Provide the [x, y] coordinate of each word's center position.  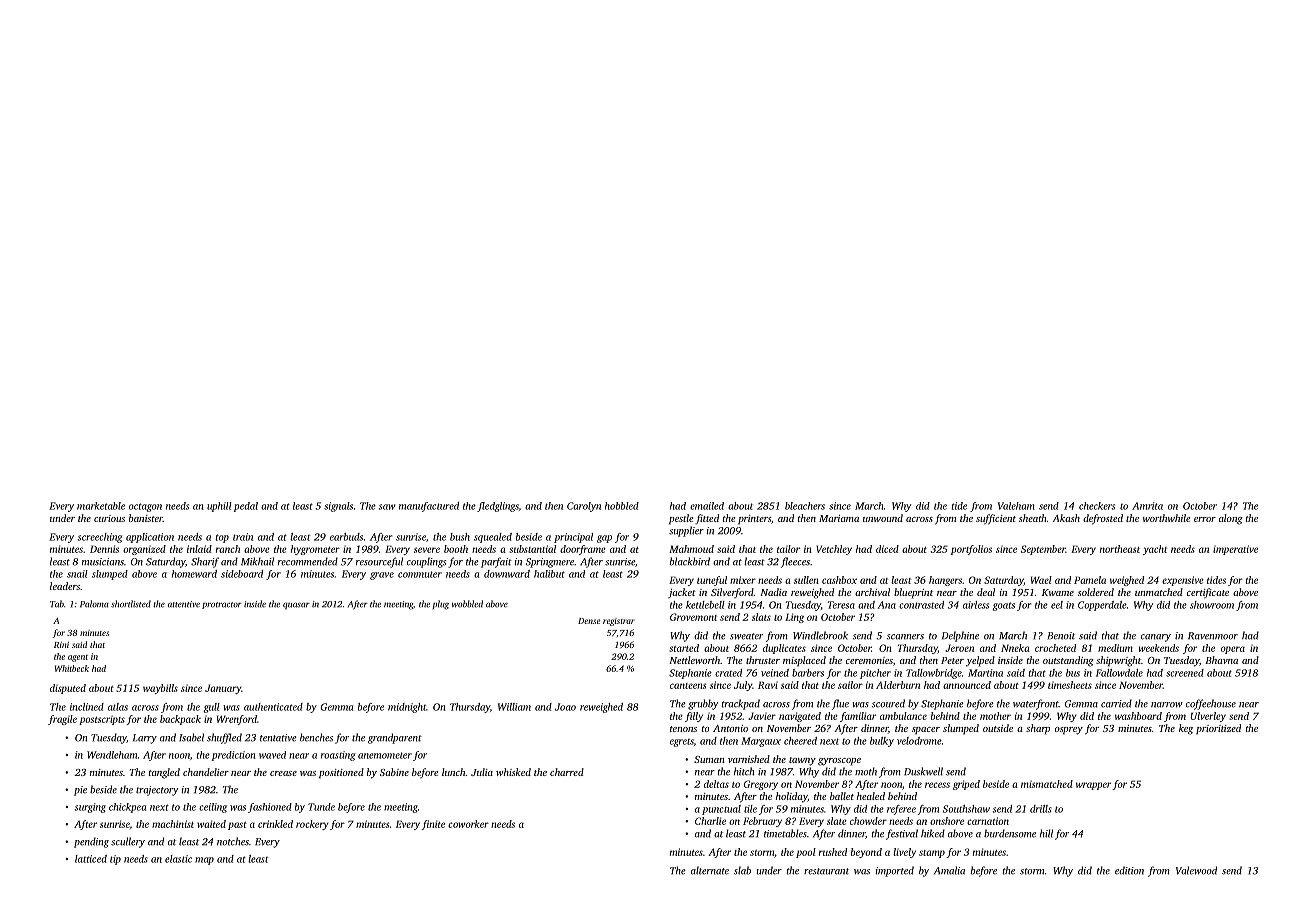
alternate [710, 870]
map [204, 861]
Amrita [1147, 506]
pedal [246, 507]
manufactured [429, 507]
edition [1129, 870]
